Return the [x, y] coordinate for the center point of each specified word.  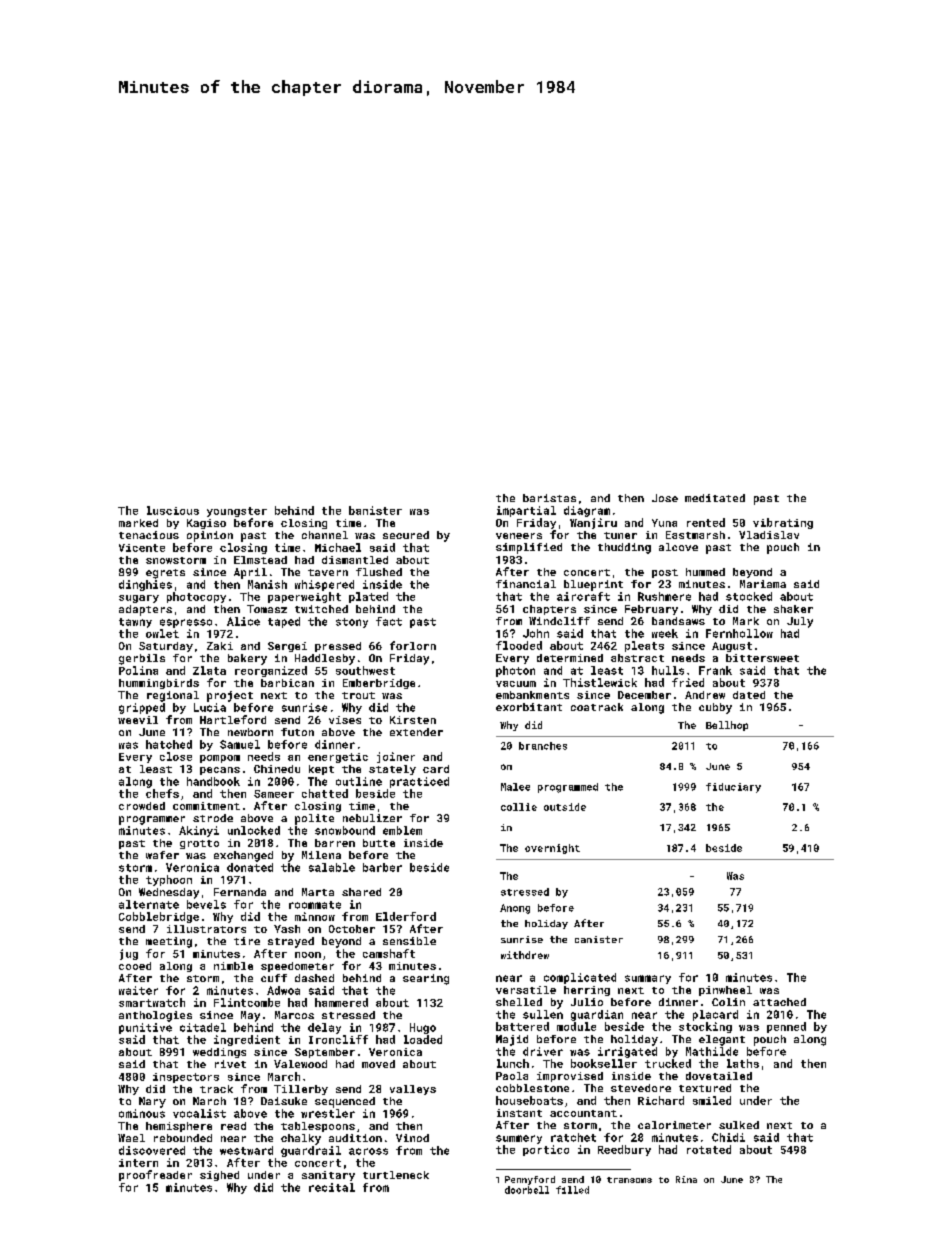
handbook [213, 781]
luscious [173, 510]
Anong [515, 909]
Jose [665, 498]
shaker [793, 609]
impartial [526, 511]
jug [129, 954]
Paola [512, 1076]
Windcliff [559, 621]
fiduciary [733, 788]
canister [599, 939]
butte [379, 843]
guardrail [311, 1151]
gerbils [142, 659]
